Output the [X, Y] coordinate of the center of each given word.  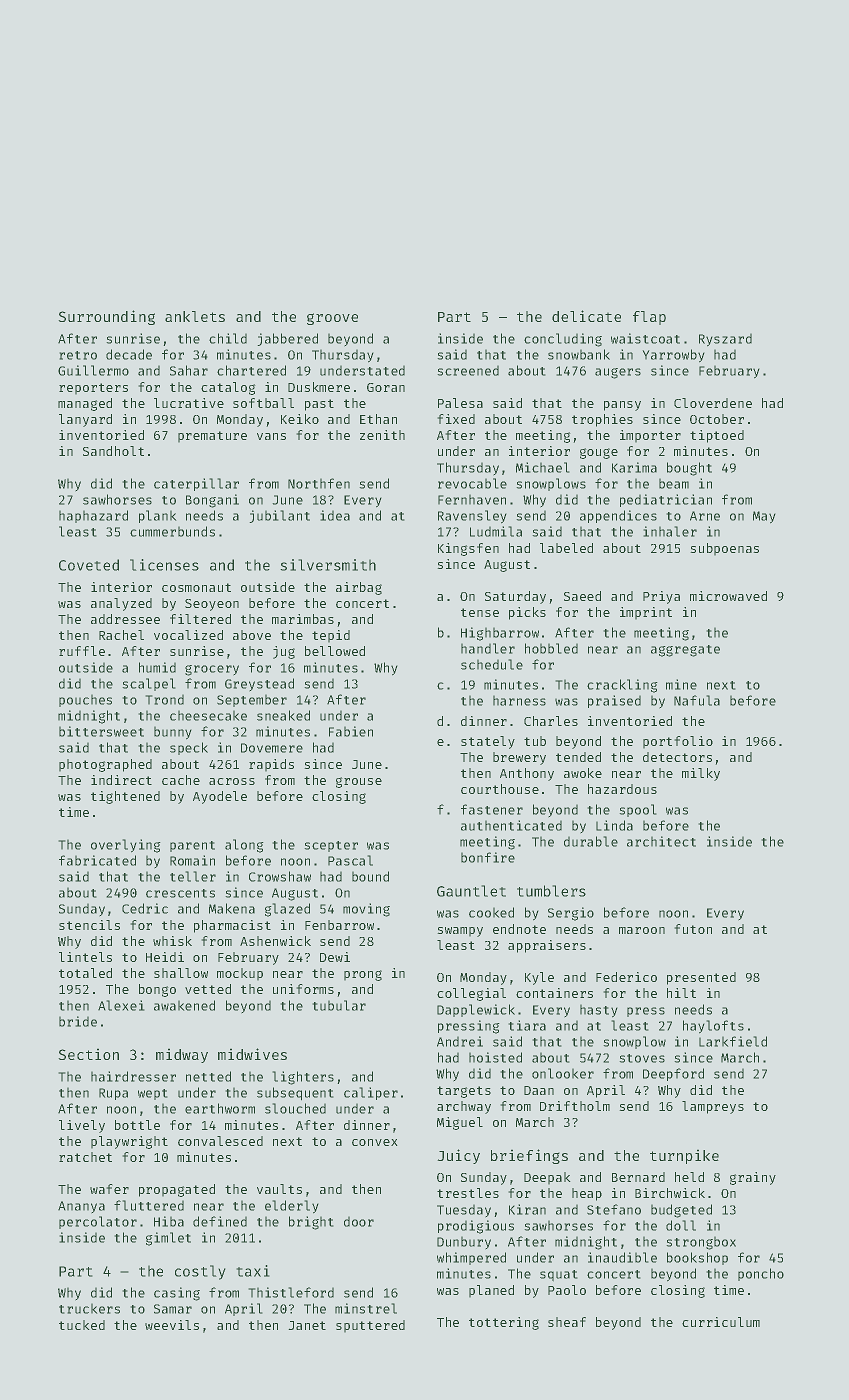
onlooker [563, 1073]
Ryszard [725, 340]
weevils [172, 1325]
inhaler [670, 531]
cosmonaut [196, 587]
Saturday [515, 597]
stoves [642, 1058]
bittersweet [101, 731]
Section [88, 1054]
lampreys [713, 1107]
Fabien [351, 731]
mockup [240, 974]
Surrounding [106, 317]
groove [332, 319]
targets [464, 1092]
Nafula [697, 700]
